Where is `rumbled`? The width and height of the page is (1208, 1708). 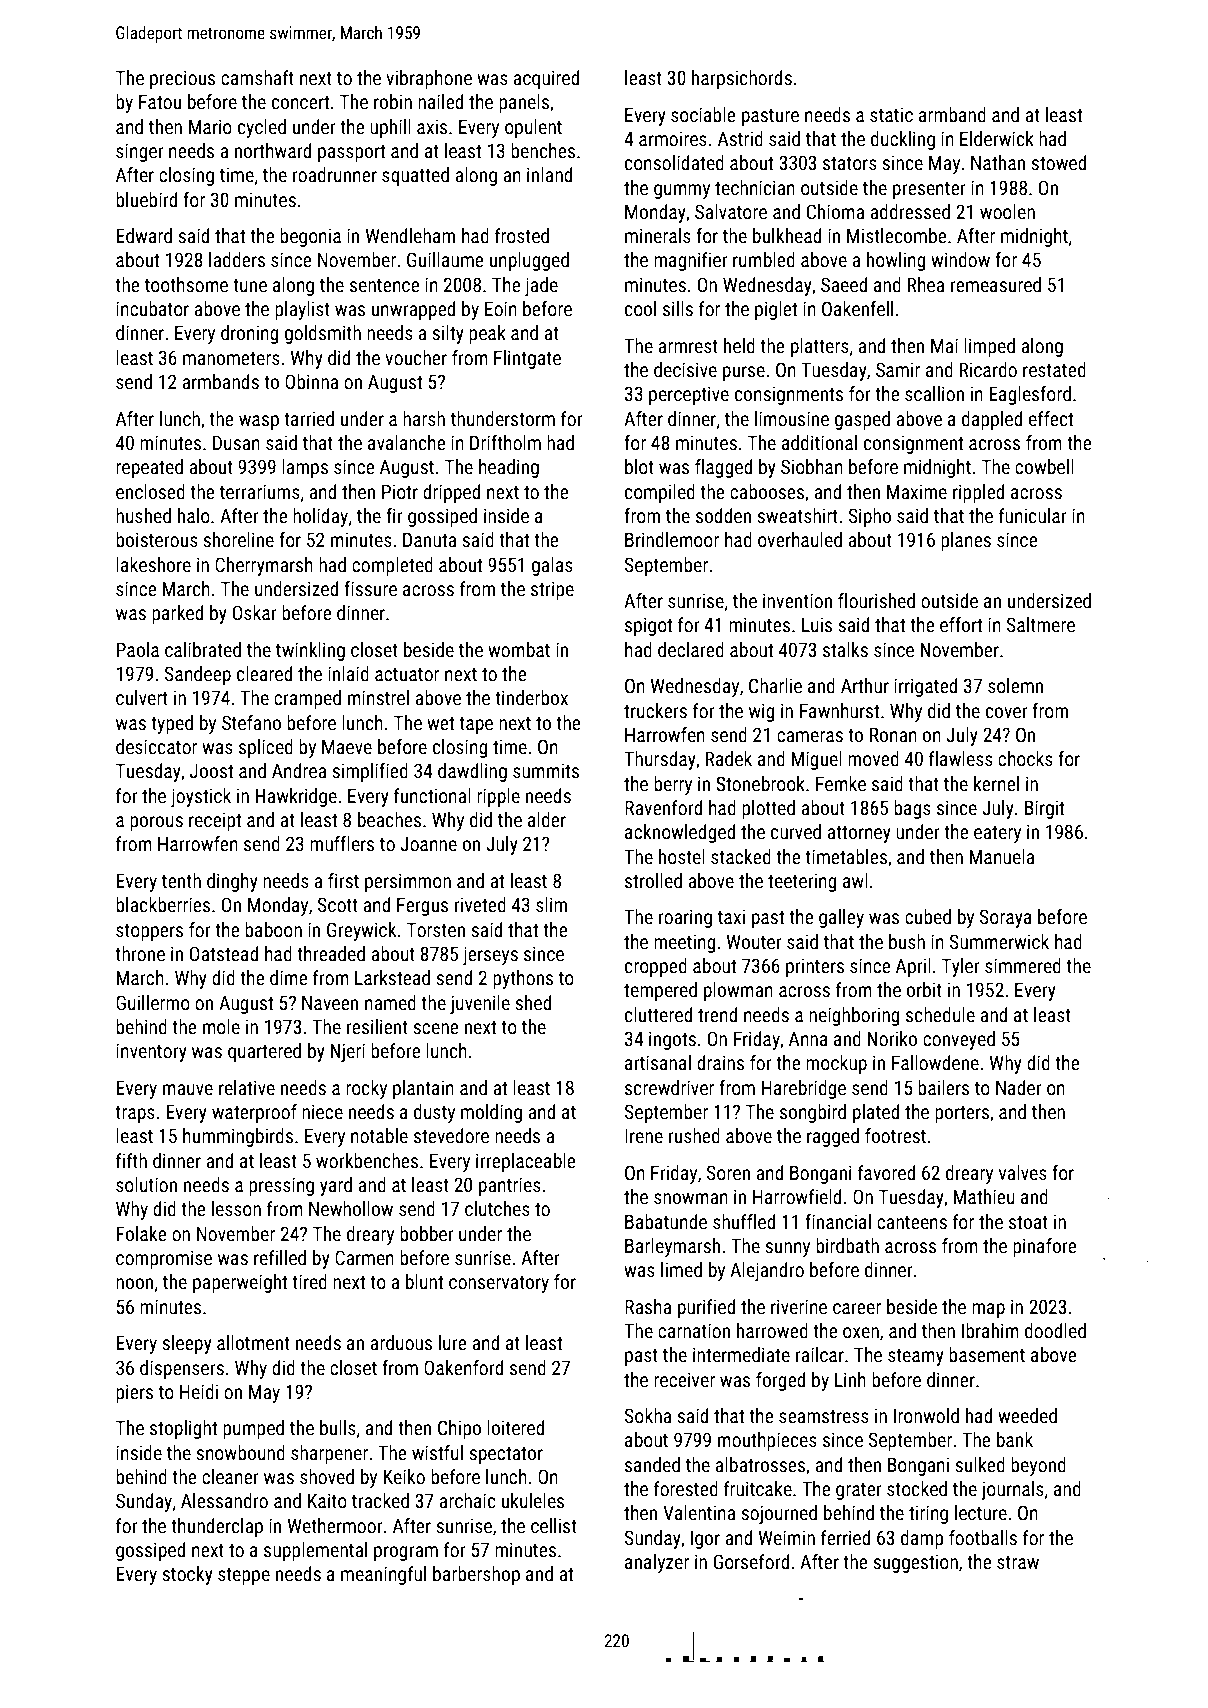 rumbled is located at coordinates (764, 259).
